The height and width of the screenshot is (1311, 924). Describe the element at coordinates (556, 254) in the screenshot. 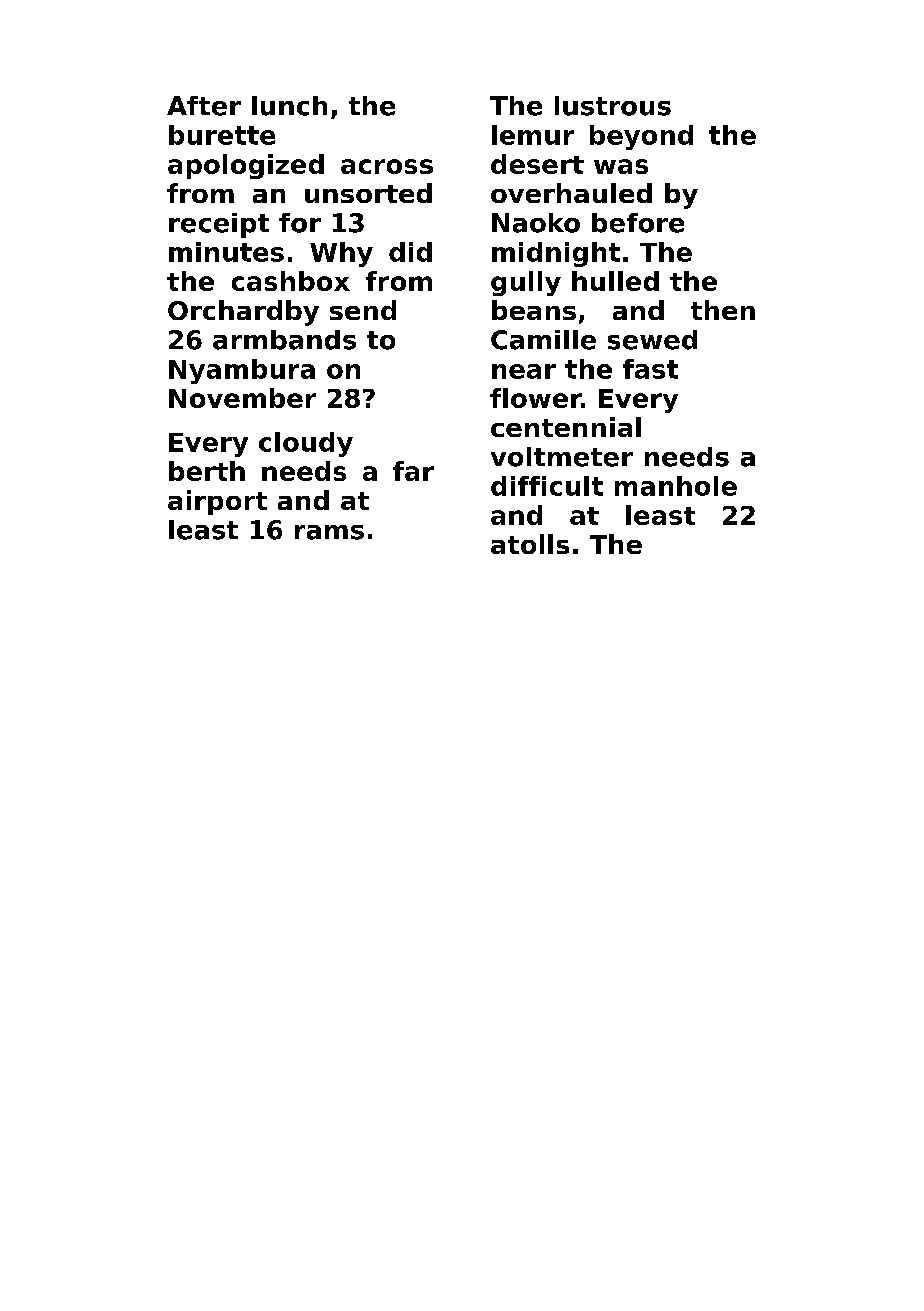

I see `midnight` at that location.
